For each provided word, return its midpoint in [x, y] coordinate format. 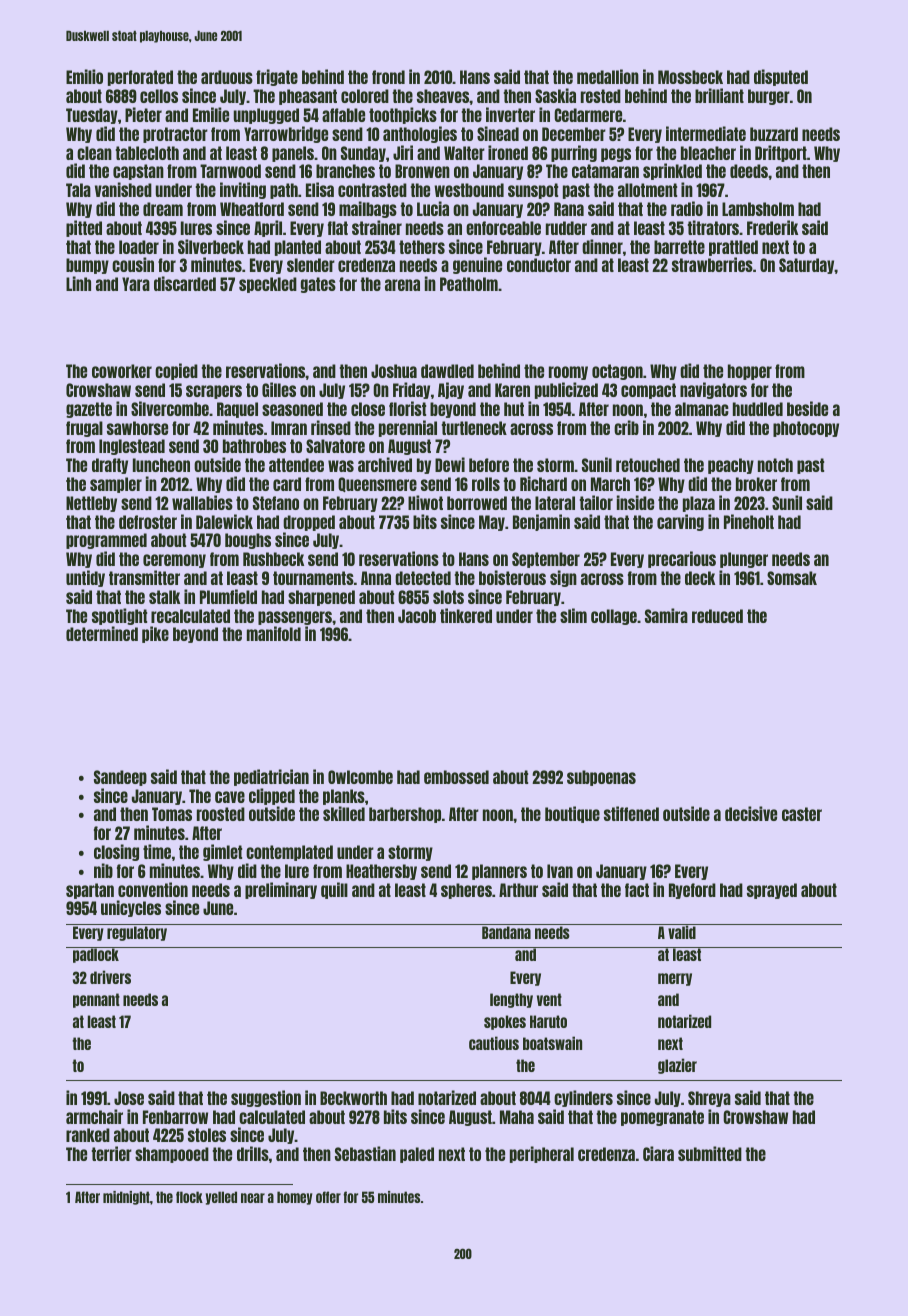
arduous [227, 77]
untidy [85, 578]
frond [388, 77]
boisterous [512, 577]
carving [680, 522]
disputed [781, 77]
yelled [221, 1198]
